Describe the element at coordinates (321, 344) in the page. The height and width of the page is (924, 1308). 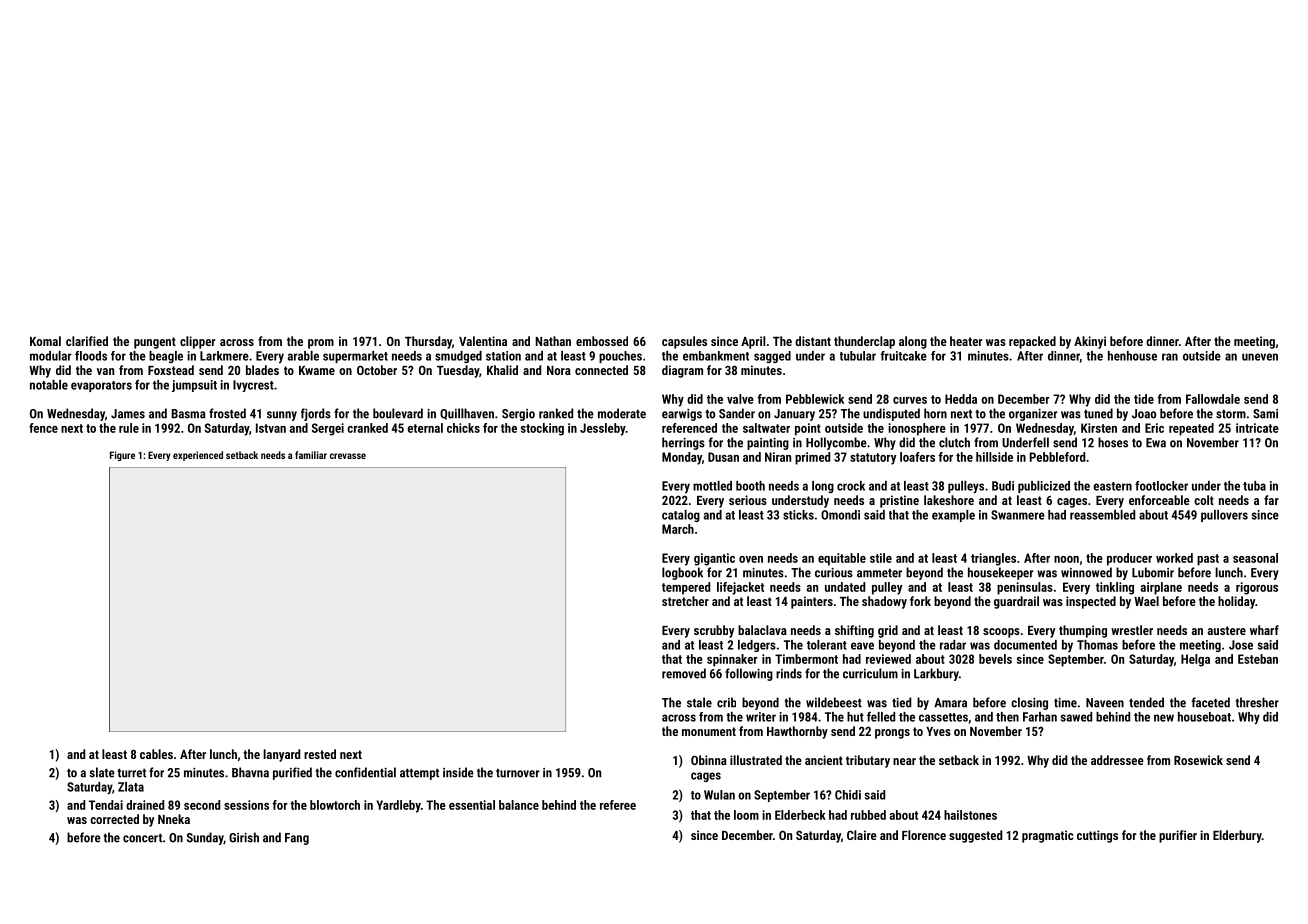
I see `prom` at that location.
